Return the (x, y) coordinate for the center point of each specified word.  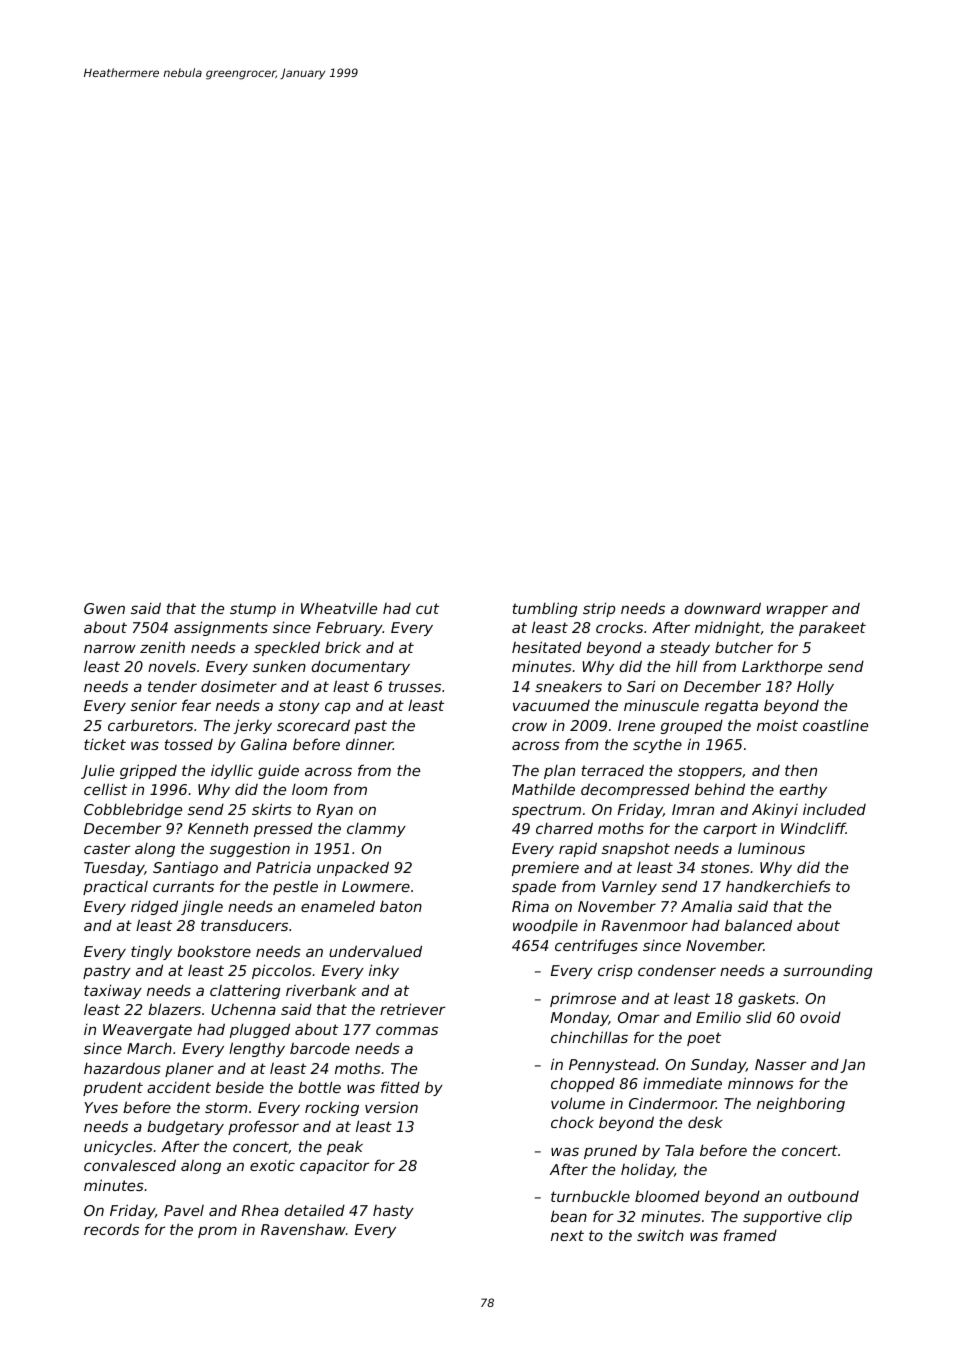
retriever (412, 1009)
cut (427, 608)
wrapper (797, 611)
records (111, 1229)
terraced (613, 770)
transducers (244, 925)
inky (384, 971)
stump (253, 610)
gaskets (766, 999)
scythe (657, 746)
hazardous (122, 1068)
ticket (105, 744)
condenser (677, 970)
